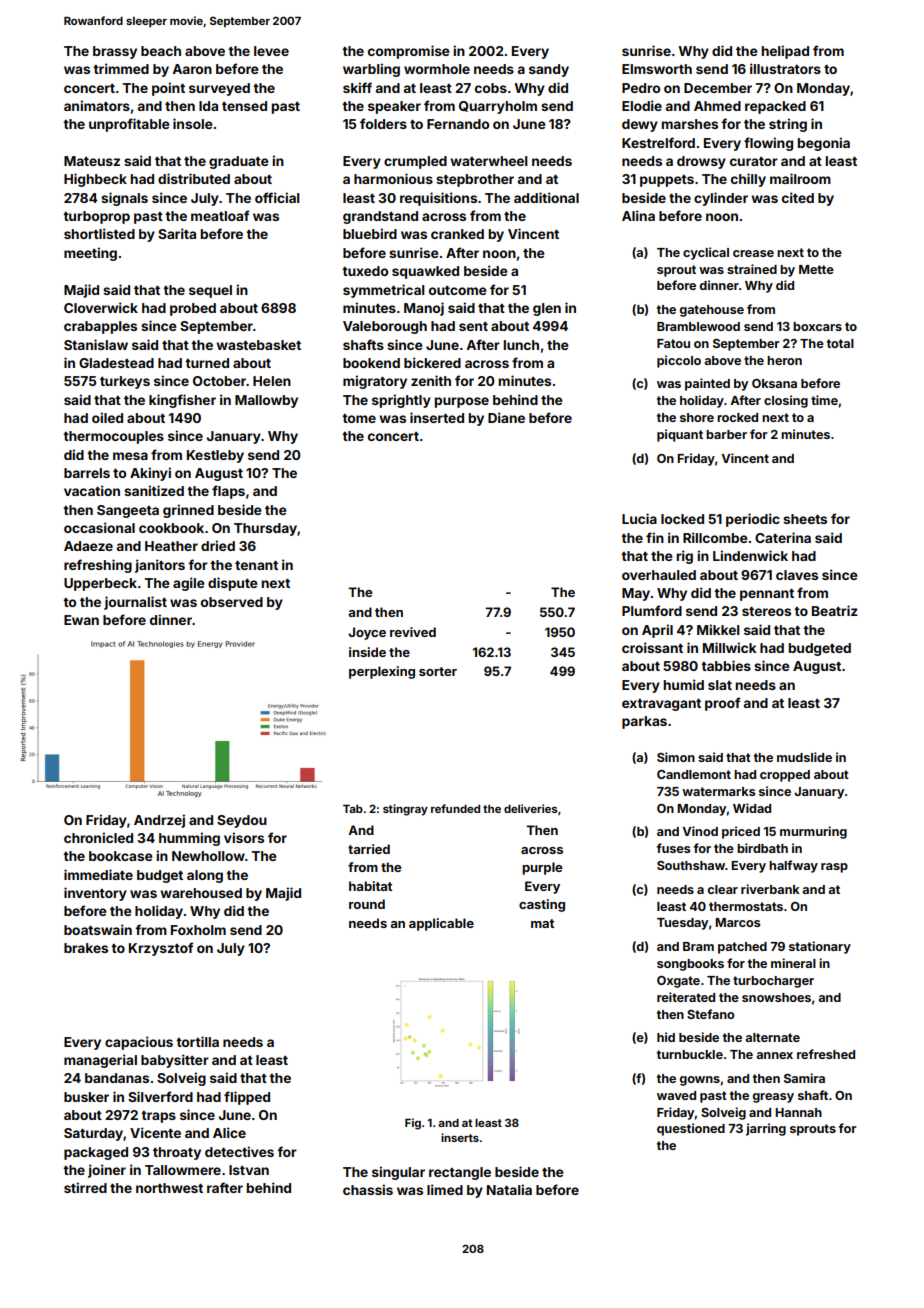  Describe the element at coordinates (805, 519) in the page. I see `sheets` at that location.
